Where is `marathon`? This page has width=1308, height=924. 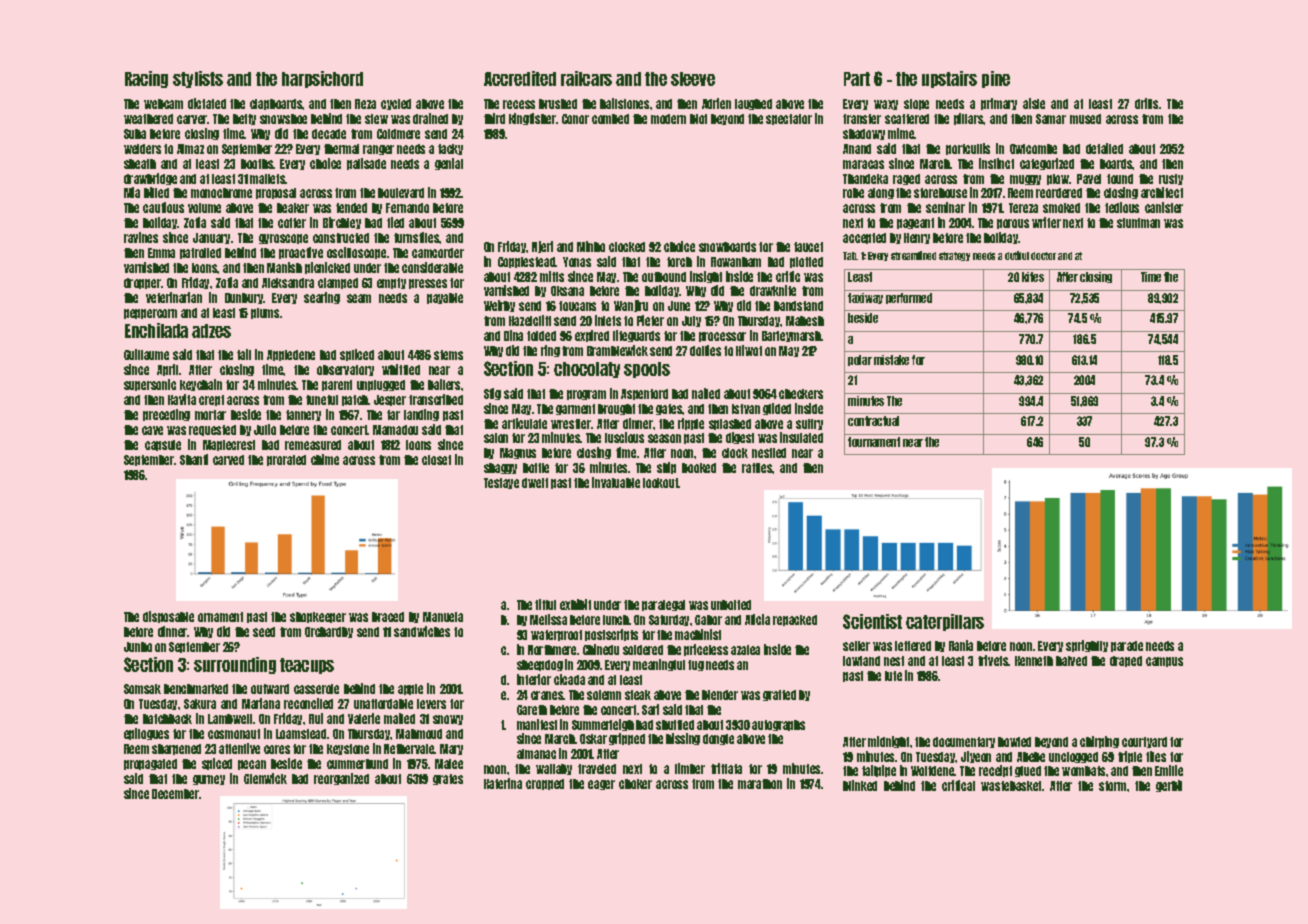 marathon is located at coordinates (760, 784).
